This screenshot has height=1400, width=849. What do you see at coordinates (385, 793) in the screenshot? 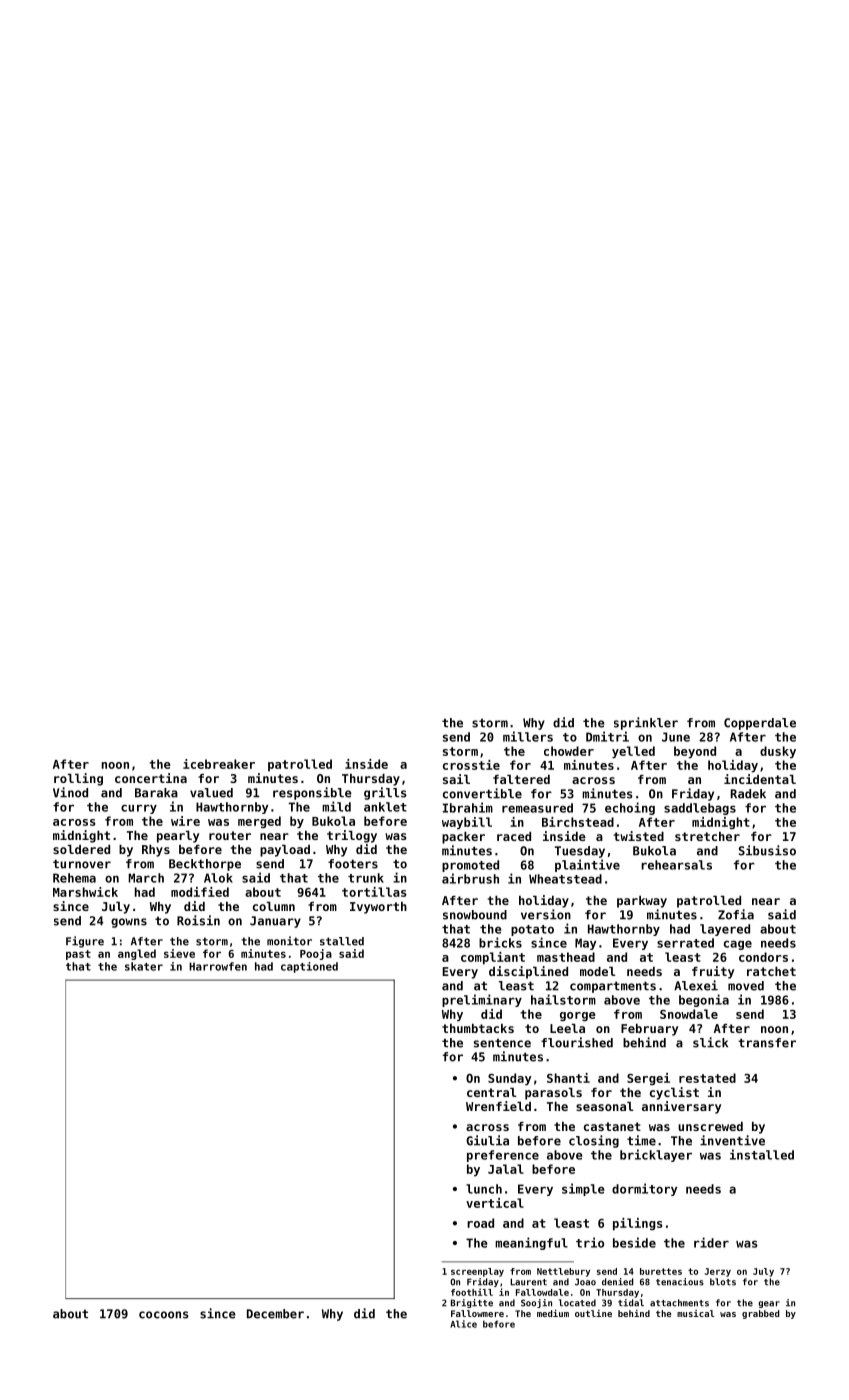
I see `grills` at bounding box center [385, 793].
